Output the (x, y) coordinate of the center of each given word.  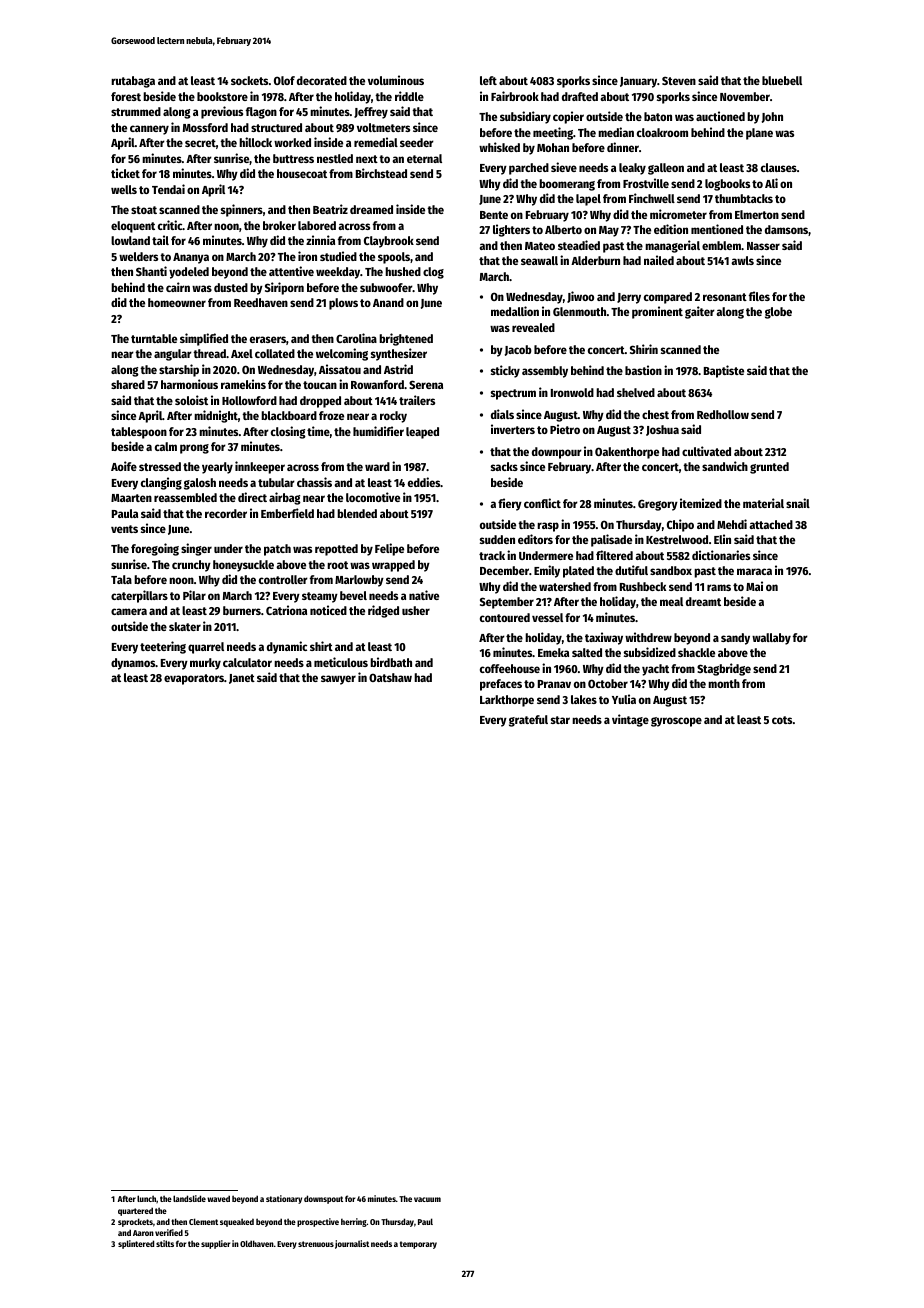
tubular (276, 482)
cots (782, 720)
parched (529, 169)
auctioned (720, 116)
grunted (769, 468)
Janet (242, 679)
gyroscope (676, 722)
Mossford (205, 127)
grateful (528, 721)
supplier (215, 1244)
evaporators (194, 679)
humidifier (378, 431)
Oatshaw (390, 677)
